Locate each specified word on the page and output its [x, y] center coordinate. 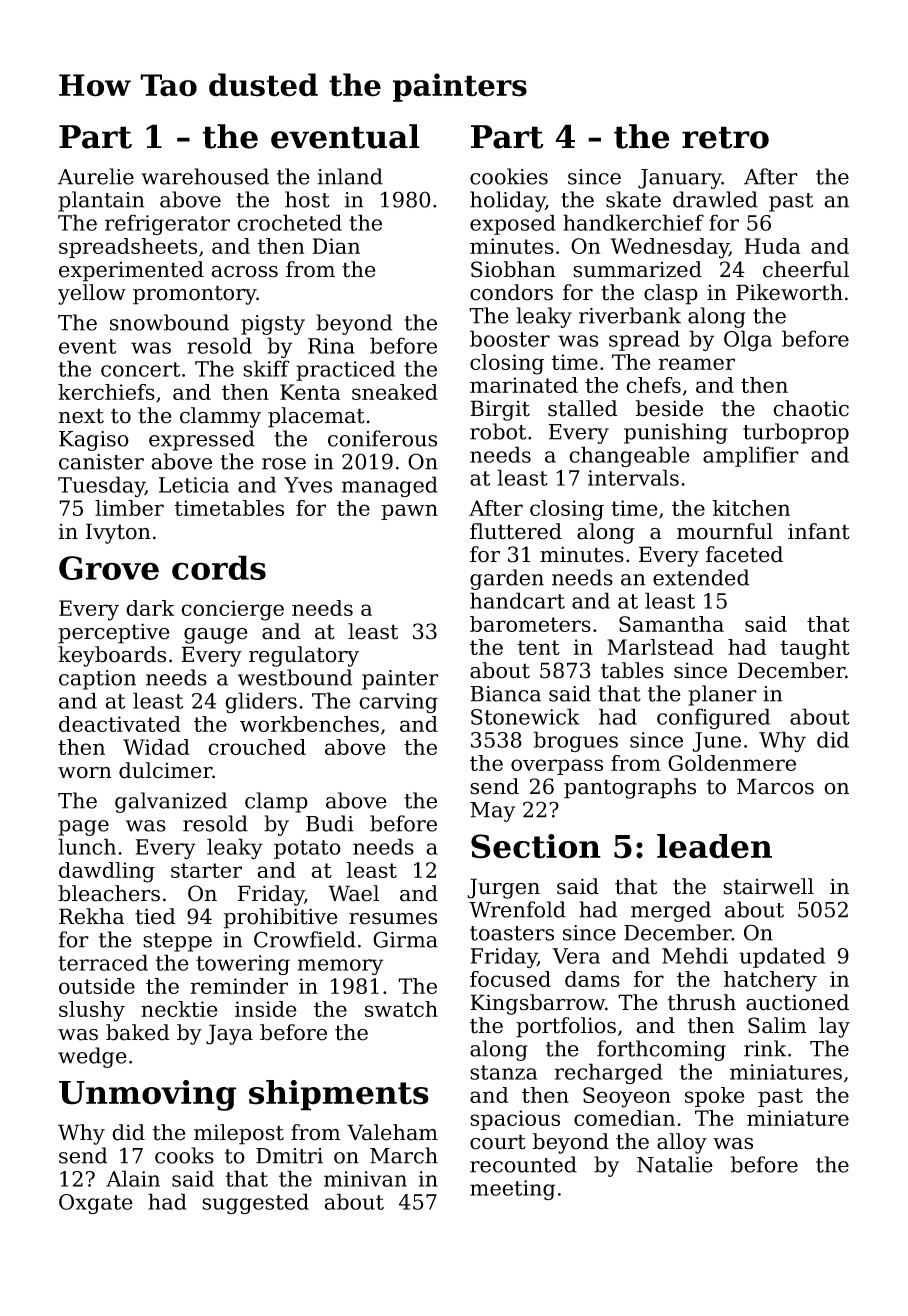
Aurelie [96, 176]
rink [765, 1048]
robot [498, 431]
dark [150, 608]
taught [815, 649]
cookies [509, 176]
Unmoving [148, 1095]
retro [725, 137]
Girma [405, 939]
